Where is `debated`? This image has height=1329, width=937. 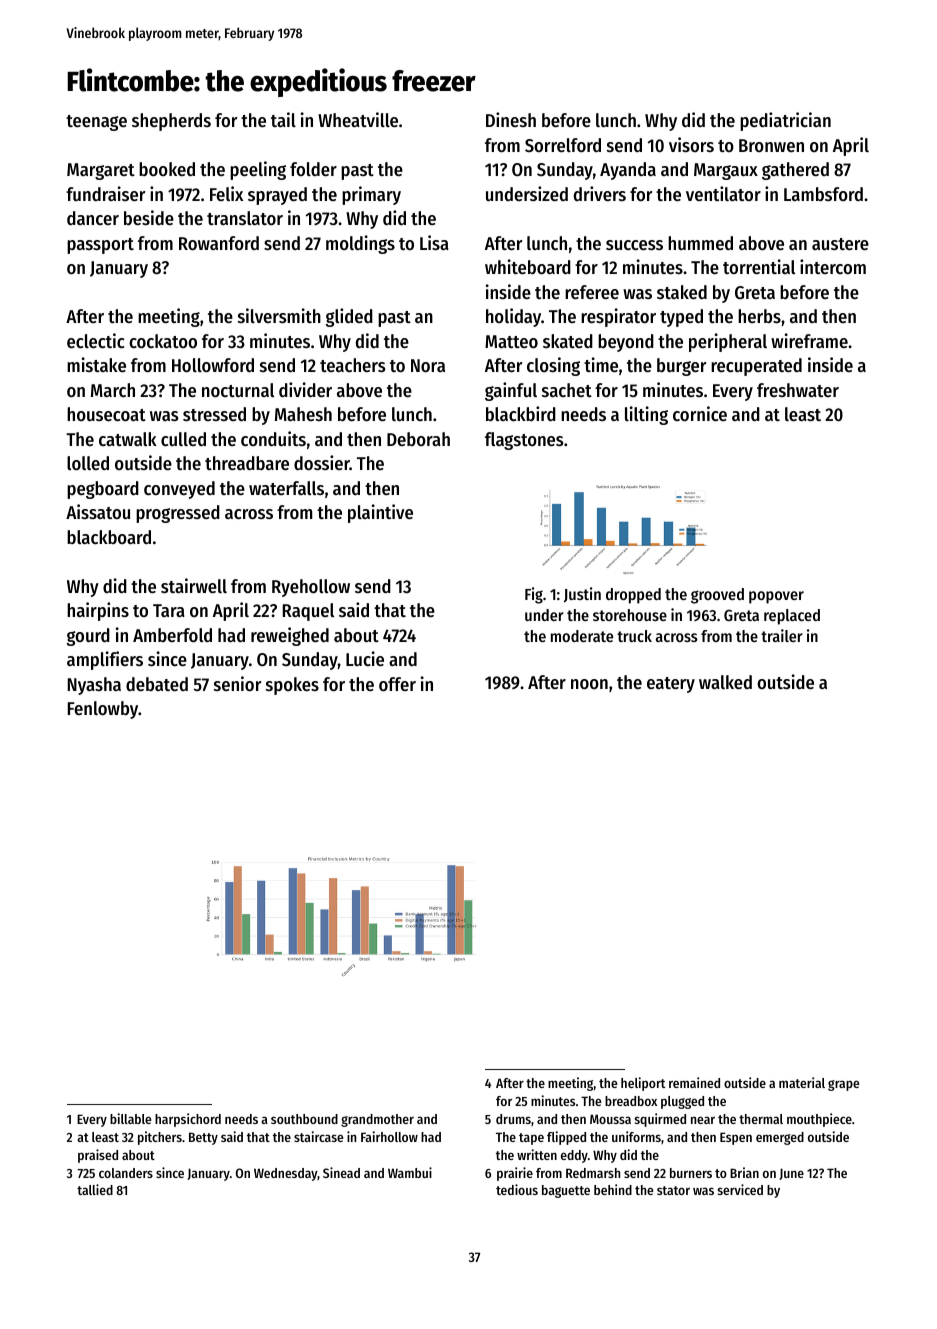
debated is located at coordinates (157, 684).
